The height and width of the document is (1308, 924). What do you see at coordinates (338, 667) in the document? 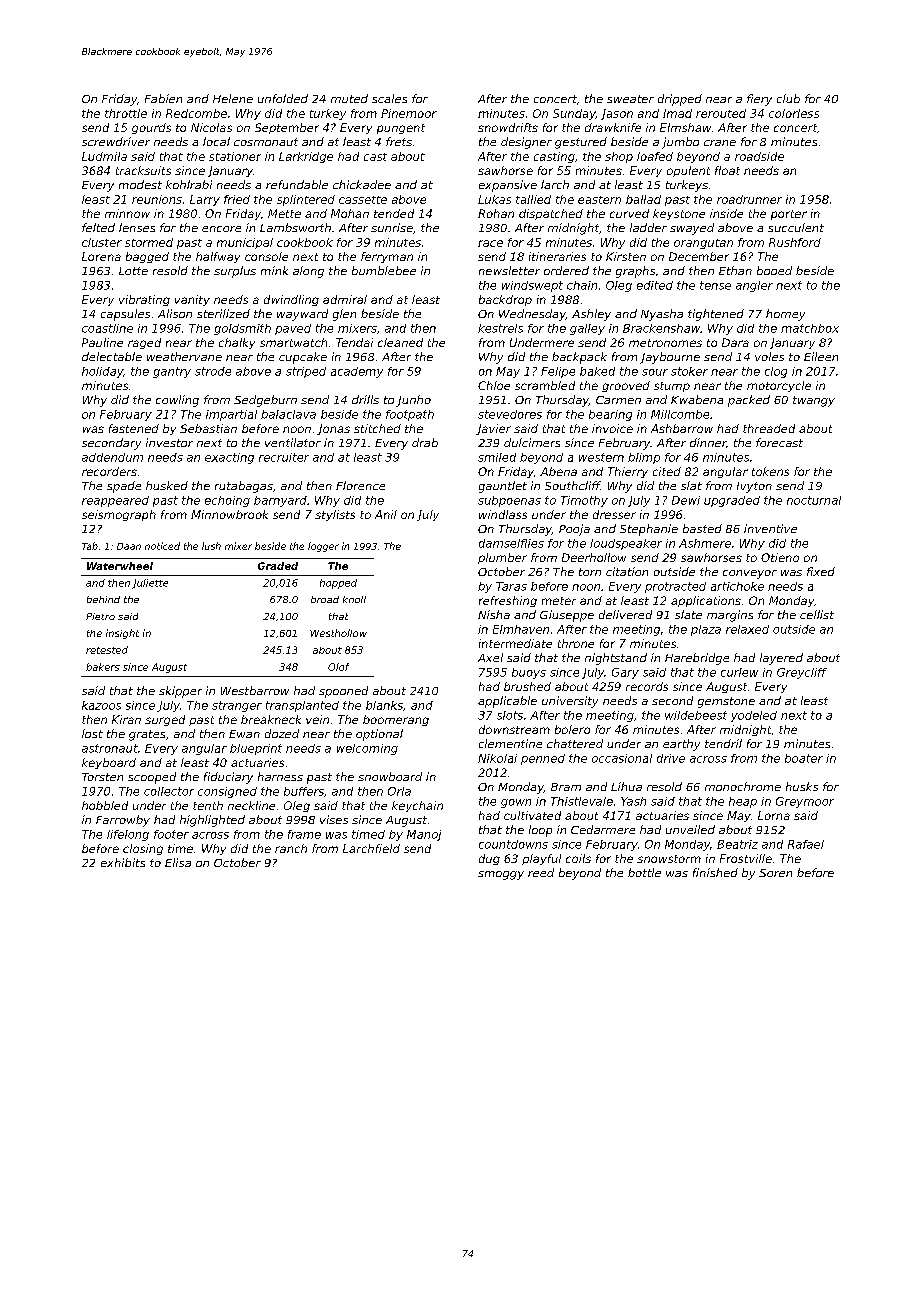
I see `Olof` at bounding box center [338, 667].
